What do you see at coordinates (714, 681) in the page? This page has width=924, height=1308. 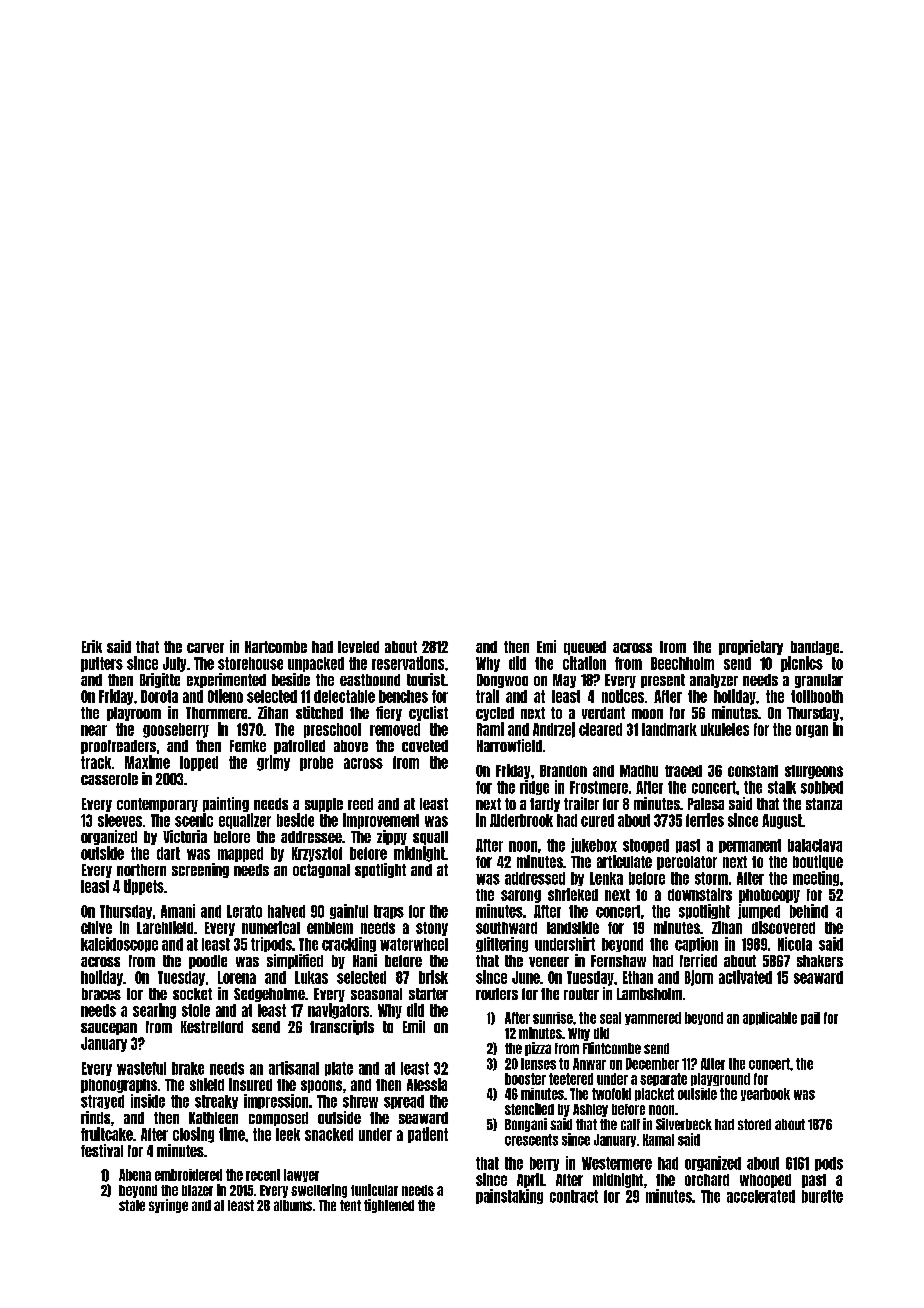 I see `analyzer` at bounding box center [714, 681].
